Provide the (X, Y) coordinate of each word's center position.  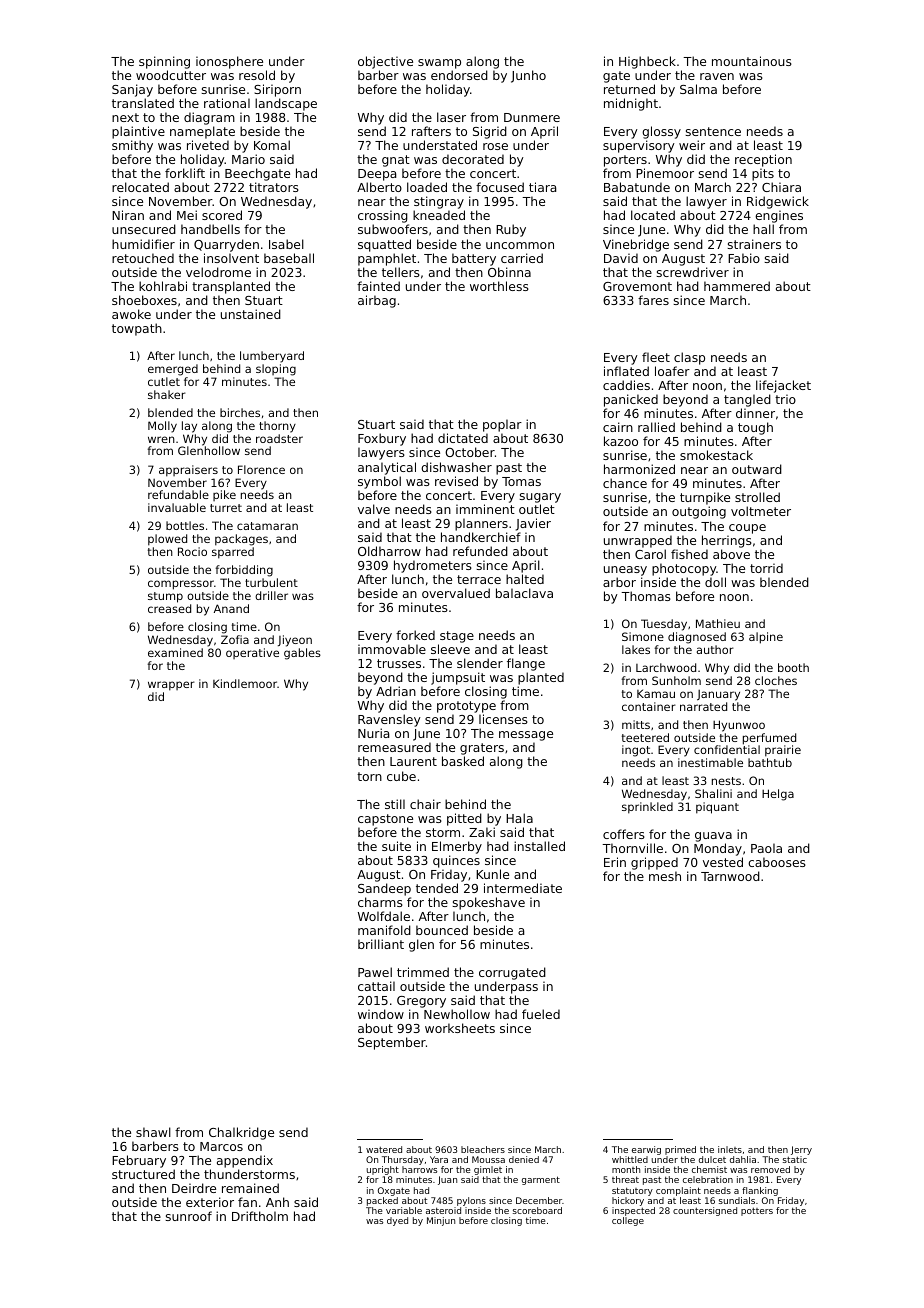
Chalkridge (241, 1133)
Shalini (713, 793)
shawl (153, 1132)
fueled (541, 1014)
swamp (439, 64)
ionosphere (229, 62)
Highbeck (647, 62)
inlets (730, 1149)
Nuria (373, 733)
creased (169, 608)
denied (524, 1159)
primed (680, 1150)
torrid (766, 568)
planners (481, 524)
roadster (279, 438)
